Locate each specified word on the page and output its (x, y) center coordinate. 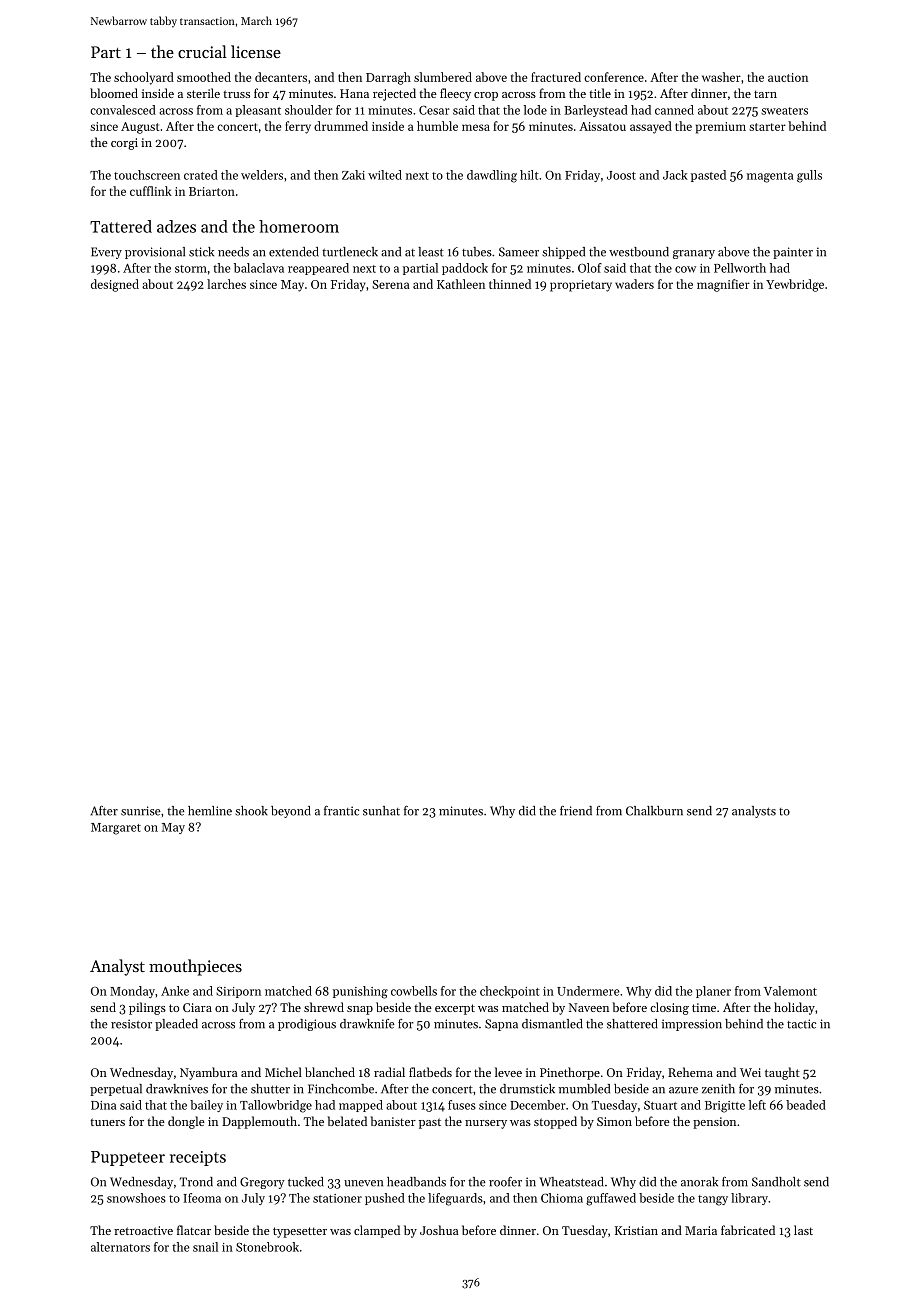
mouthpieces (195, 967)
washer (721, 77)
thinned (510, 284)
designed (115, 285)
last (803, 1230)
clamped (377, 1231)
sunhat (381, 811)
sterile (203, 93)
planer (713, 992)
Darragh (388, 78)
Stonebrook (267, 1247)
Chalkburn (654, 811)
